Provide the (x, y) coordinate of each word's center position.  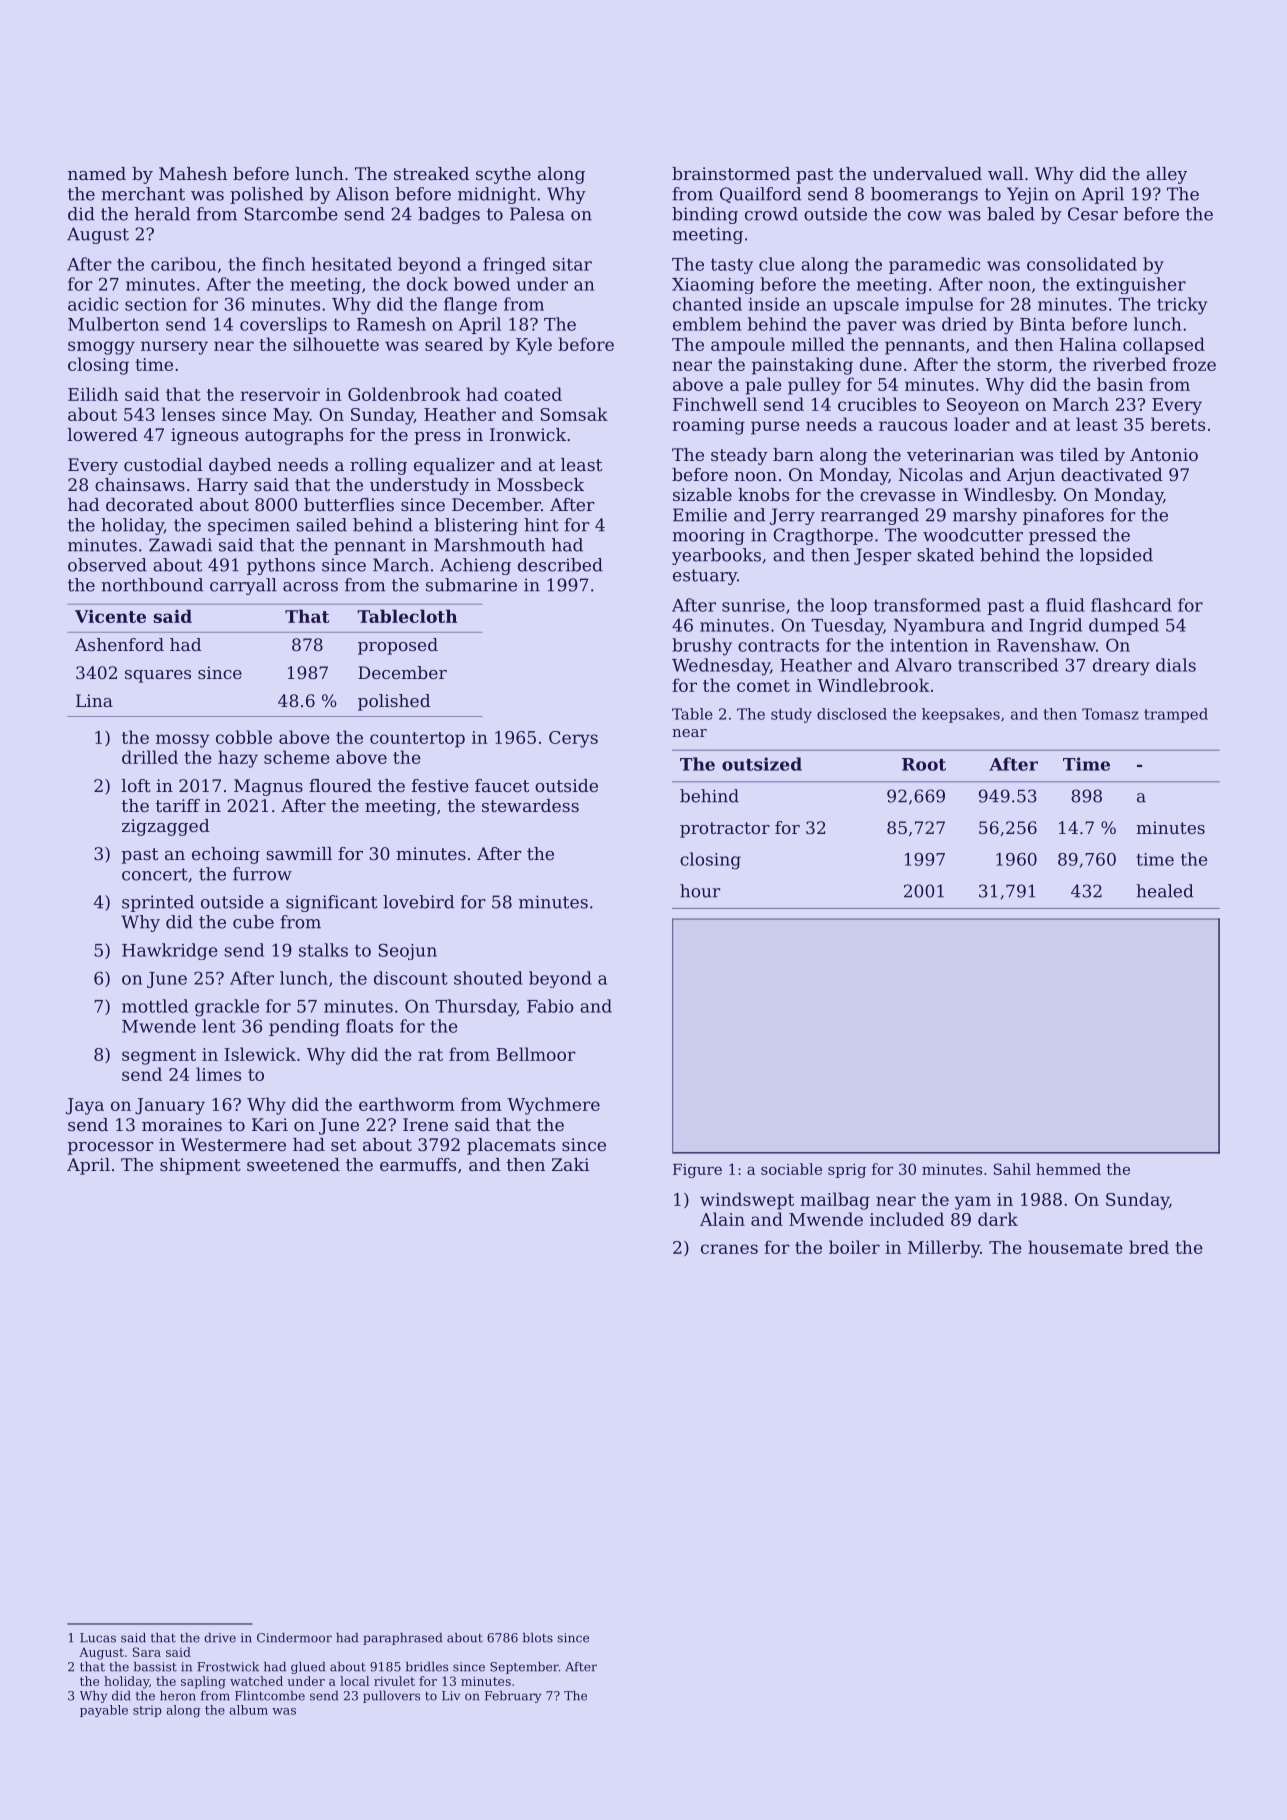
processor (111, 1148)
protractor (725, 830)
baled (1011, 214)
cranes (729, 1249)
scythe (503, 175)
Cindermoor (294, 1638)
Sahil (1012, 1169)
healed (1165, 891)
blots (538, 1638)
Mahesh (193, 173)
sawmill (299, 853)
